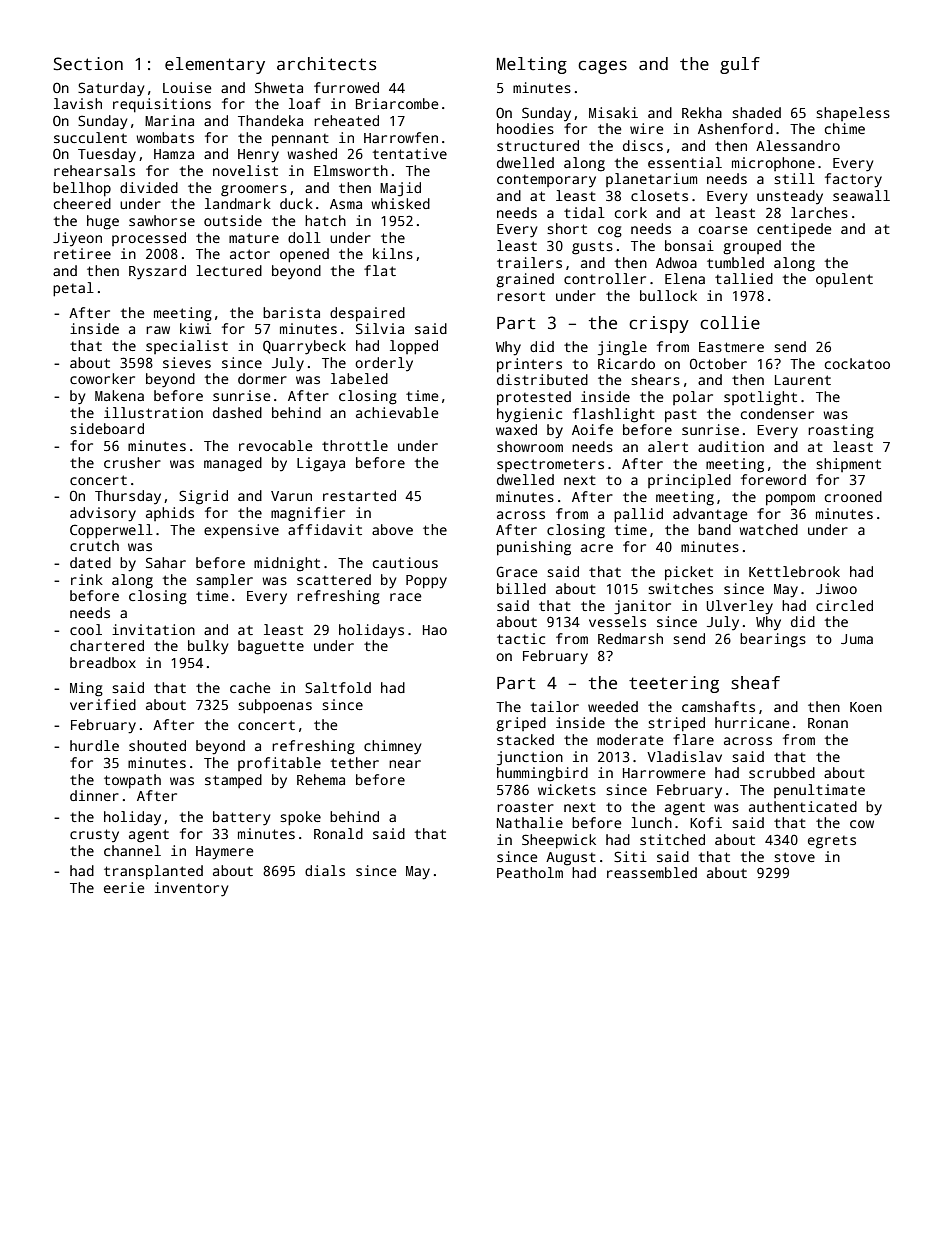 This screenshot has width=952, height=1233. Describe the element at coordinates (397, 412) in the screenshot. I see `achievable` at that location.
